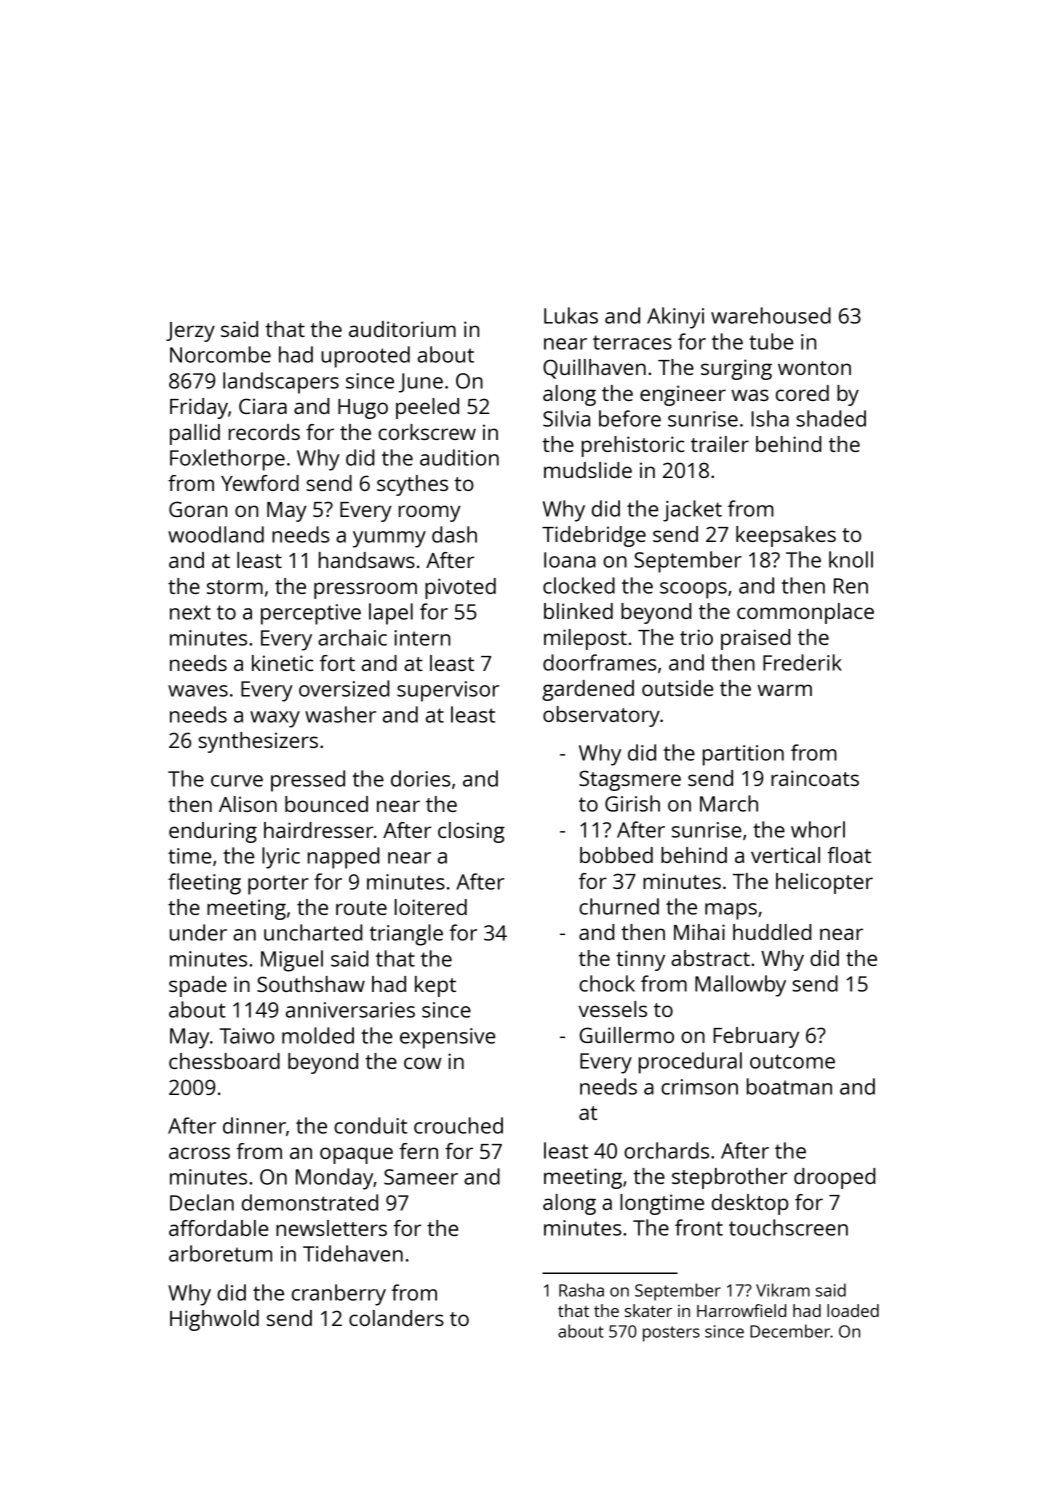 The width and height of the screenshot is (1050, 1492). I want to click on Monday, so click(334, 1179).
